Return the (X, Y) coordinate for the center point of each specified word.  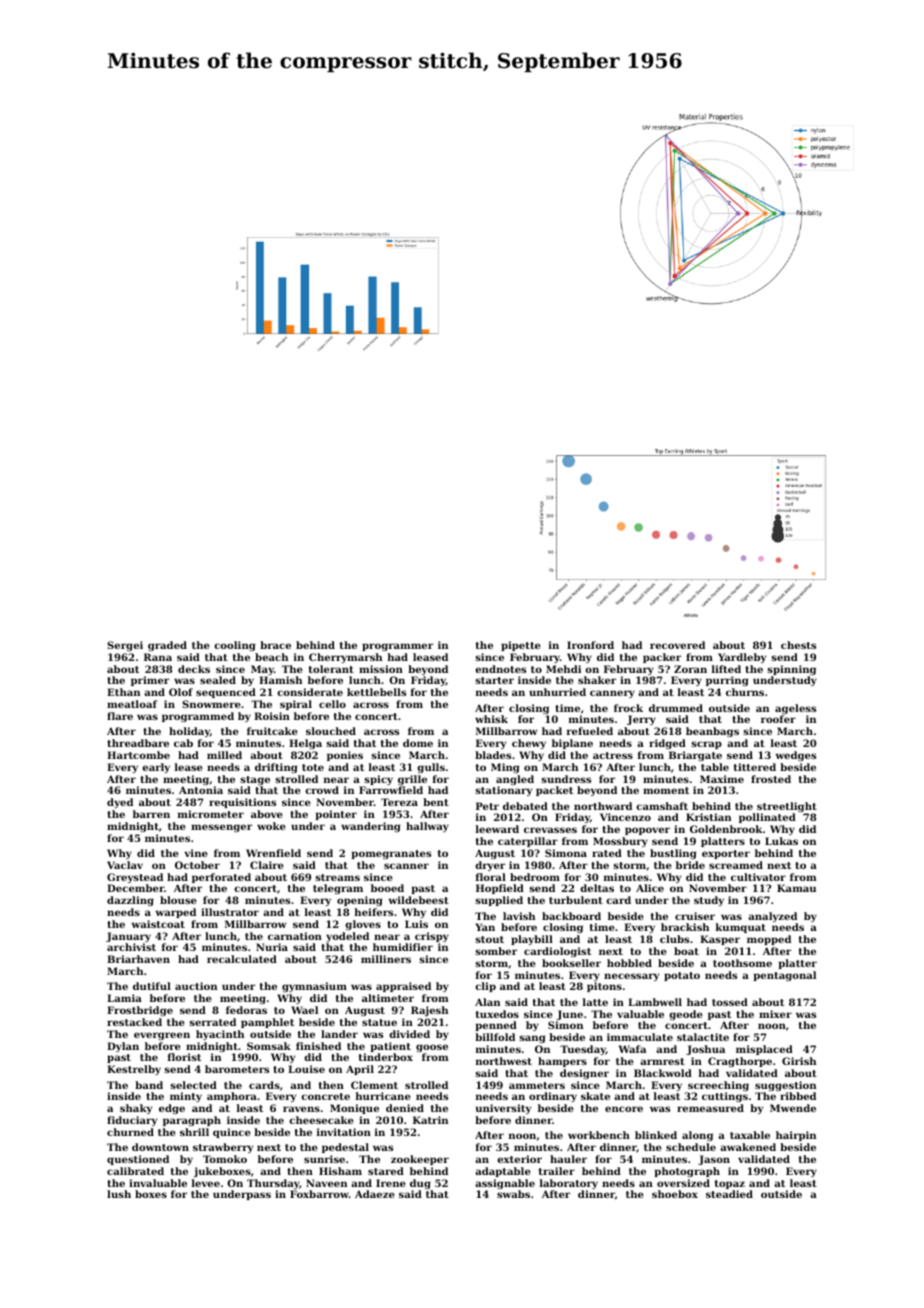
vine (196, 853)
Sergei (125, 646)
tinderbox (386, 1057)
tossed (730, 1002)
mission (381, 669)
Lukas (781, 841)
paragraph (192, 1121)
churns (745, 692)
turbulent (576, 900)
